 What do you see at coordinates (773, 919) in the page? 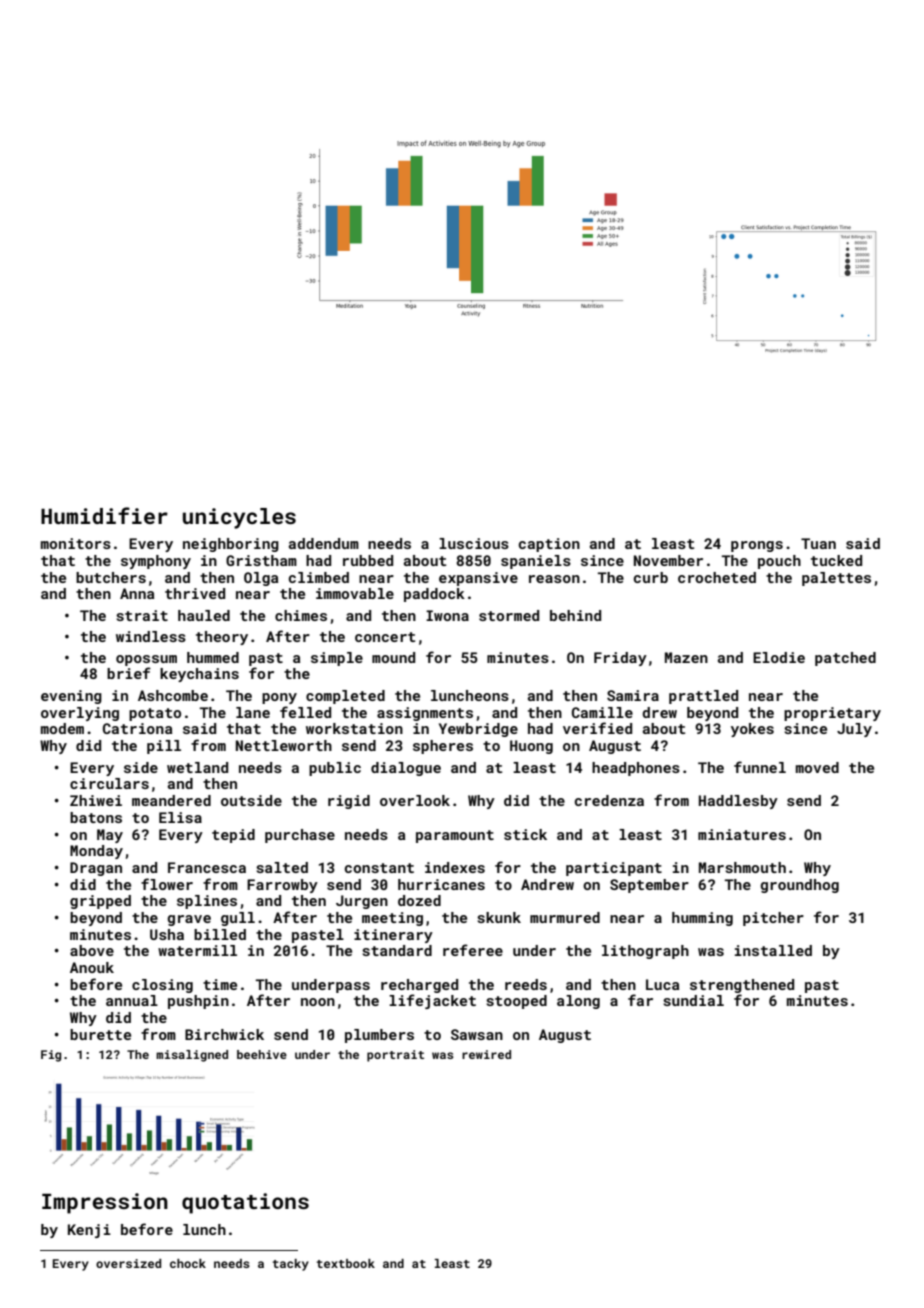
I see `pitcher` at bounding box center [773, 919].
